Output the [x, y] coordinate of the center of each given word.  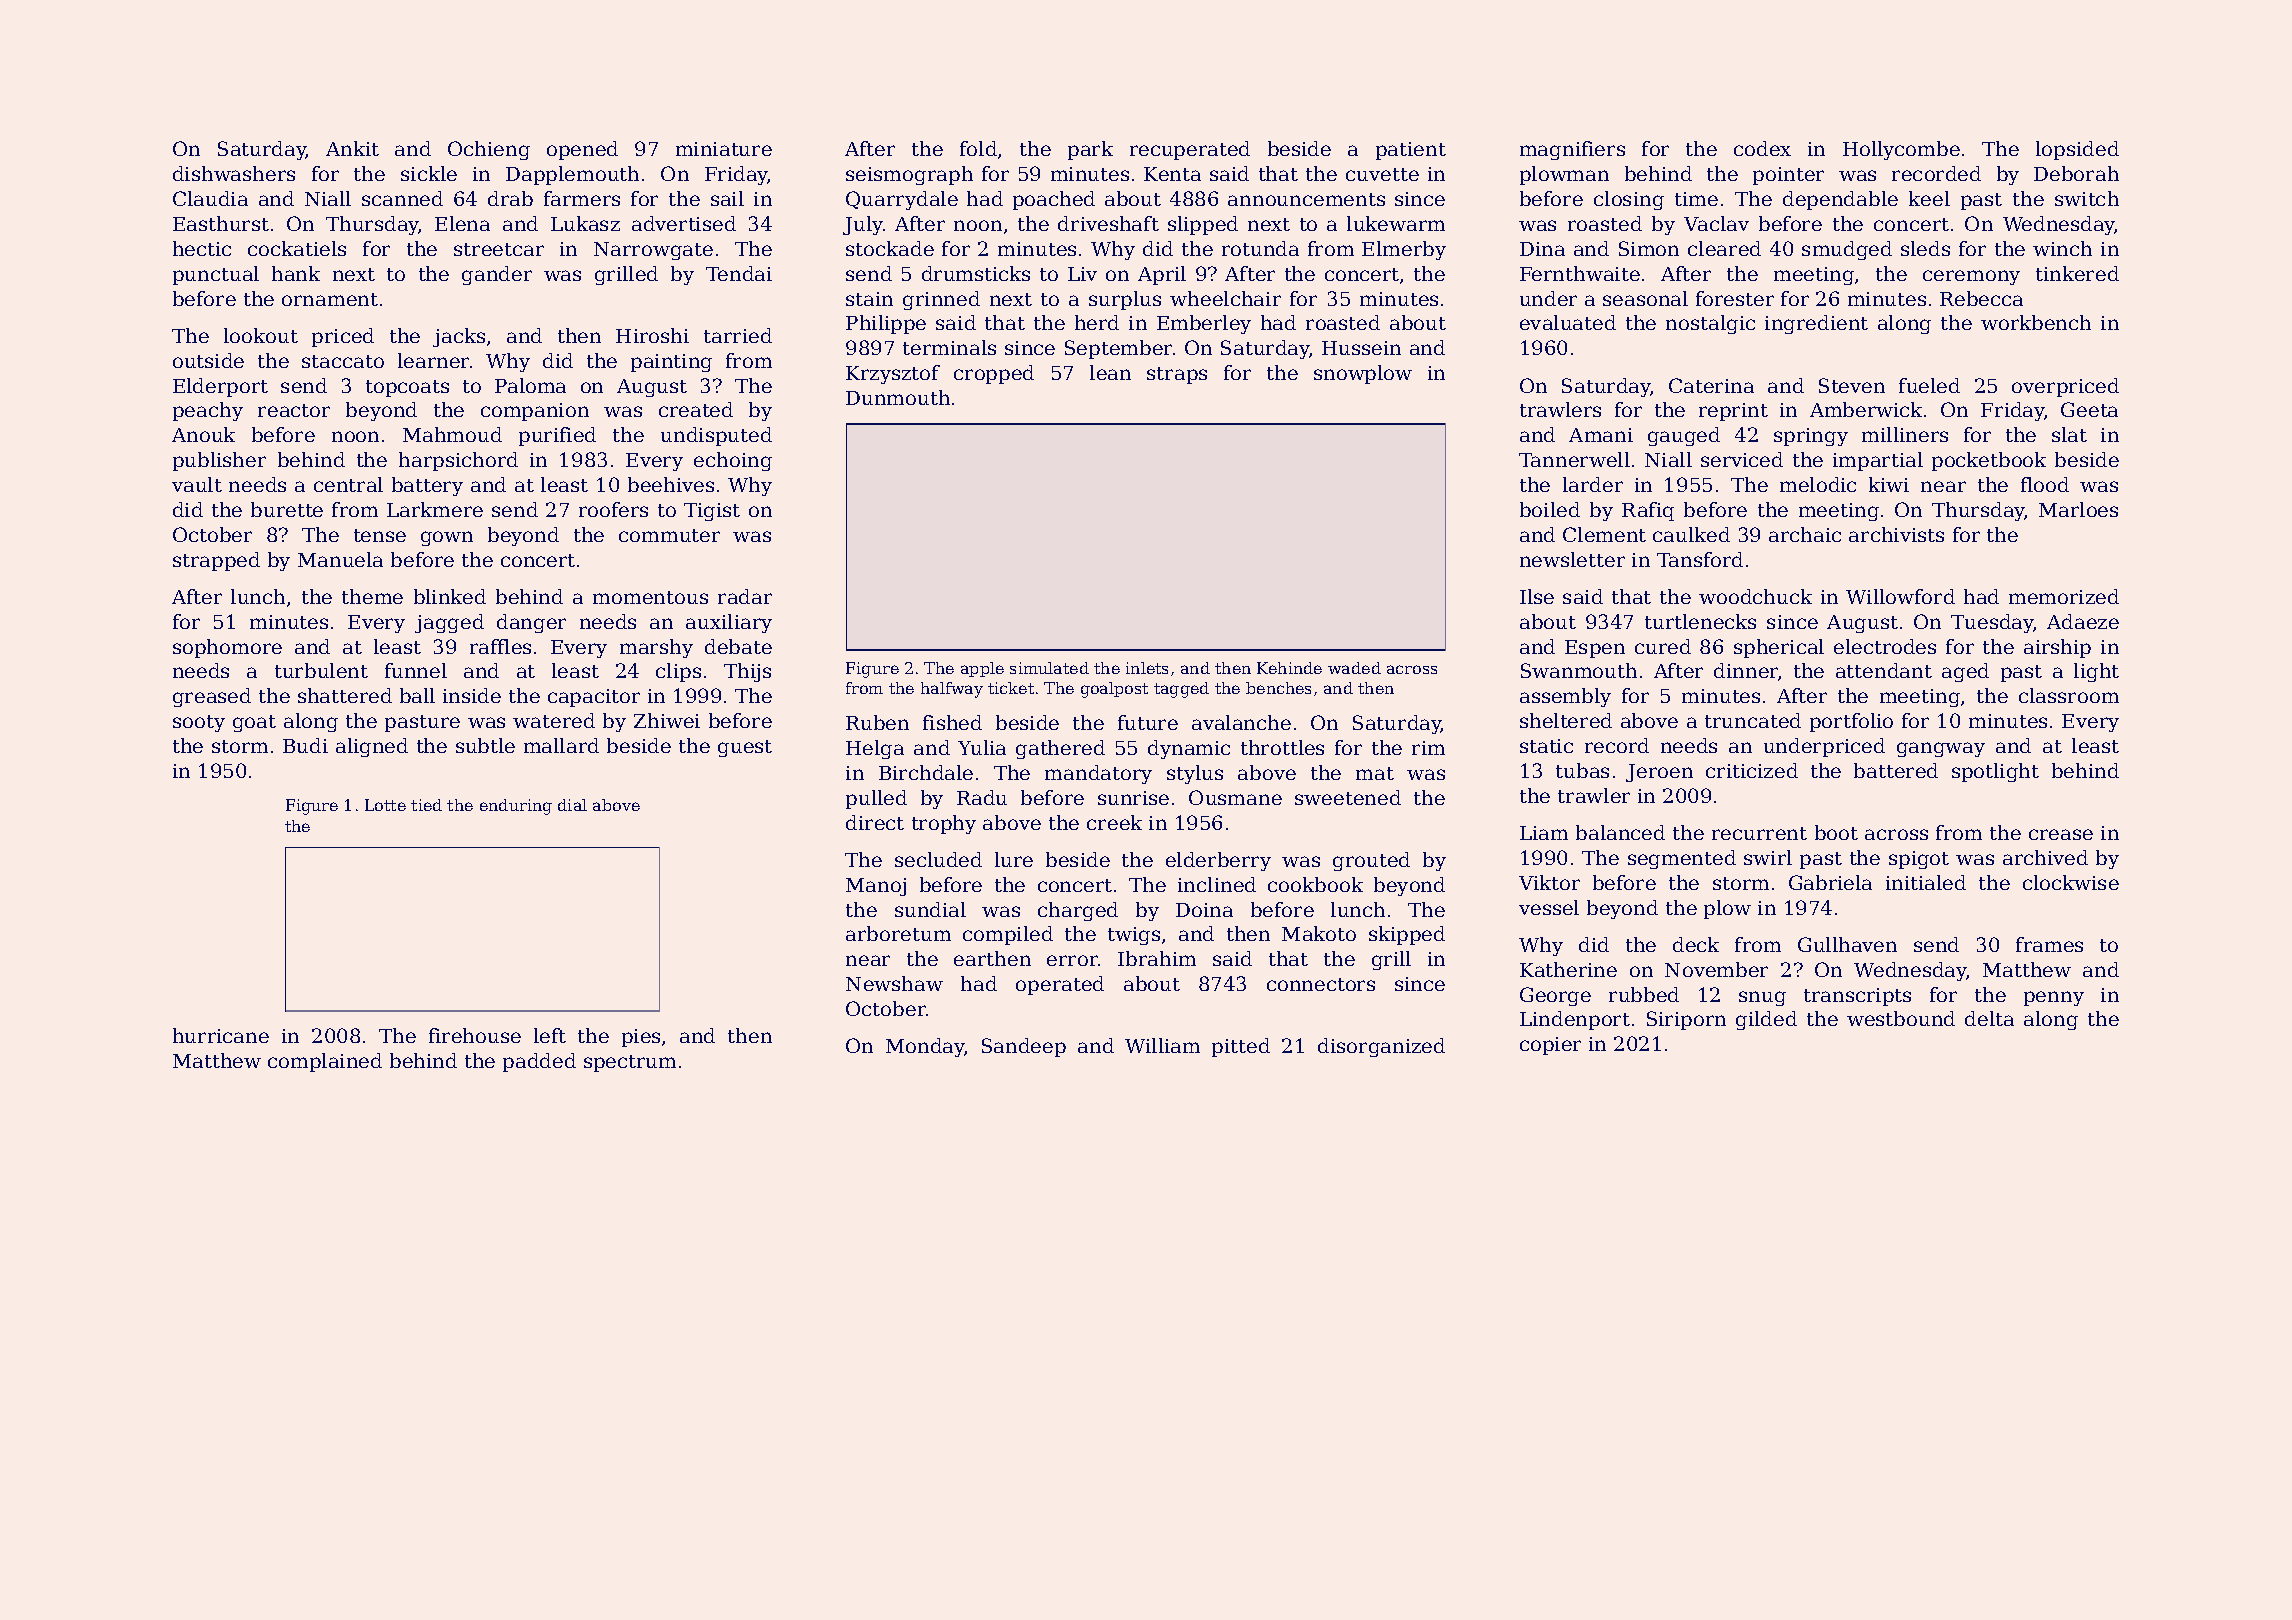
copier [1550, 1046]
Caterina [1711, 385]
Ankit [352, 148]
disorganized [1381, 1047]
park [1090, 150]
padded [539, 1062]
